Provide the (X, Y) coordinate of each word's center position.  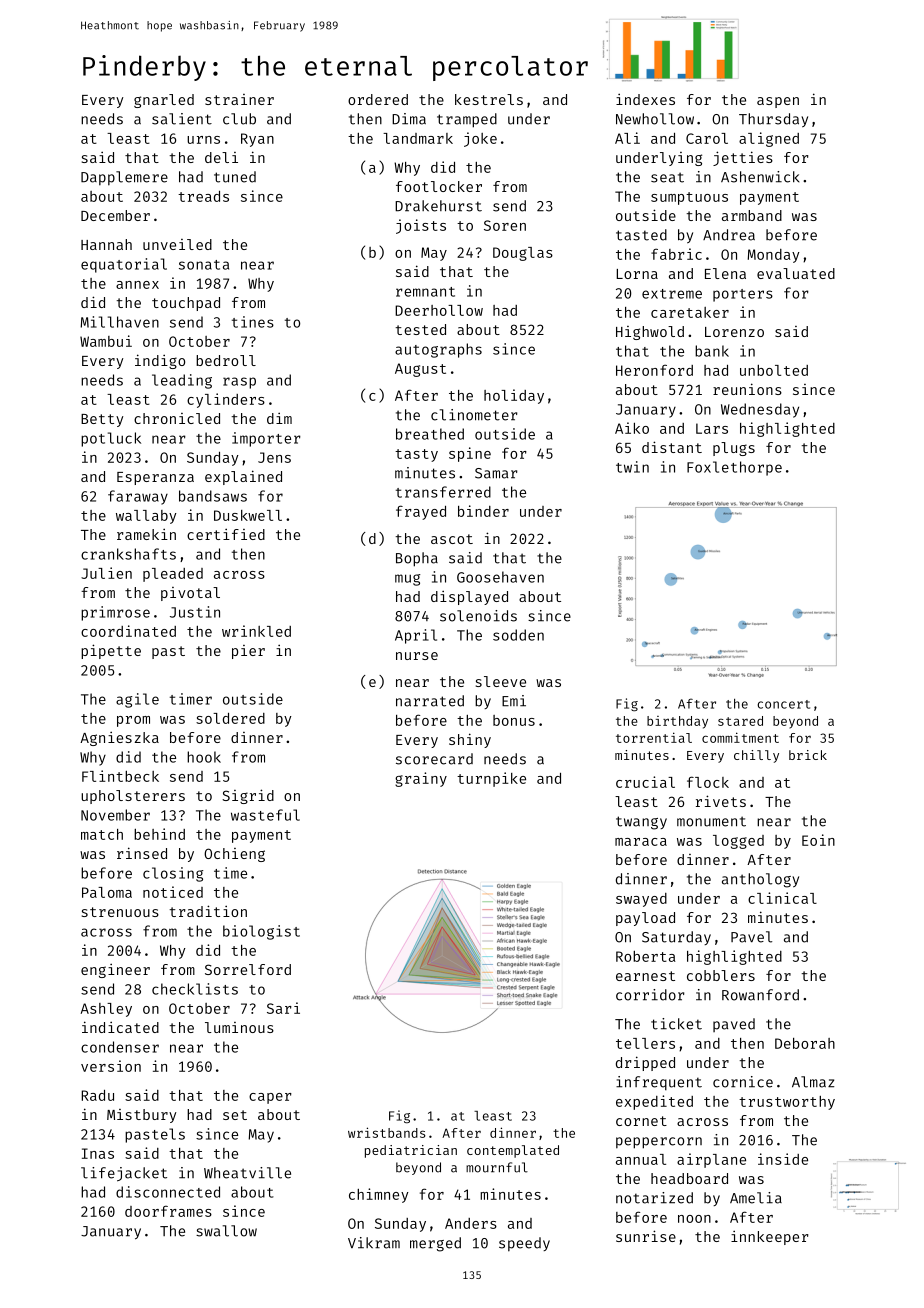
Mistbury (141, 1116)
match (102, 834)
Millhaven (119, 322)
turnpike (491, 779)
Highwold (650, 333)
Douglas (523, 254)
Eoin (818, 840)
